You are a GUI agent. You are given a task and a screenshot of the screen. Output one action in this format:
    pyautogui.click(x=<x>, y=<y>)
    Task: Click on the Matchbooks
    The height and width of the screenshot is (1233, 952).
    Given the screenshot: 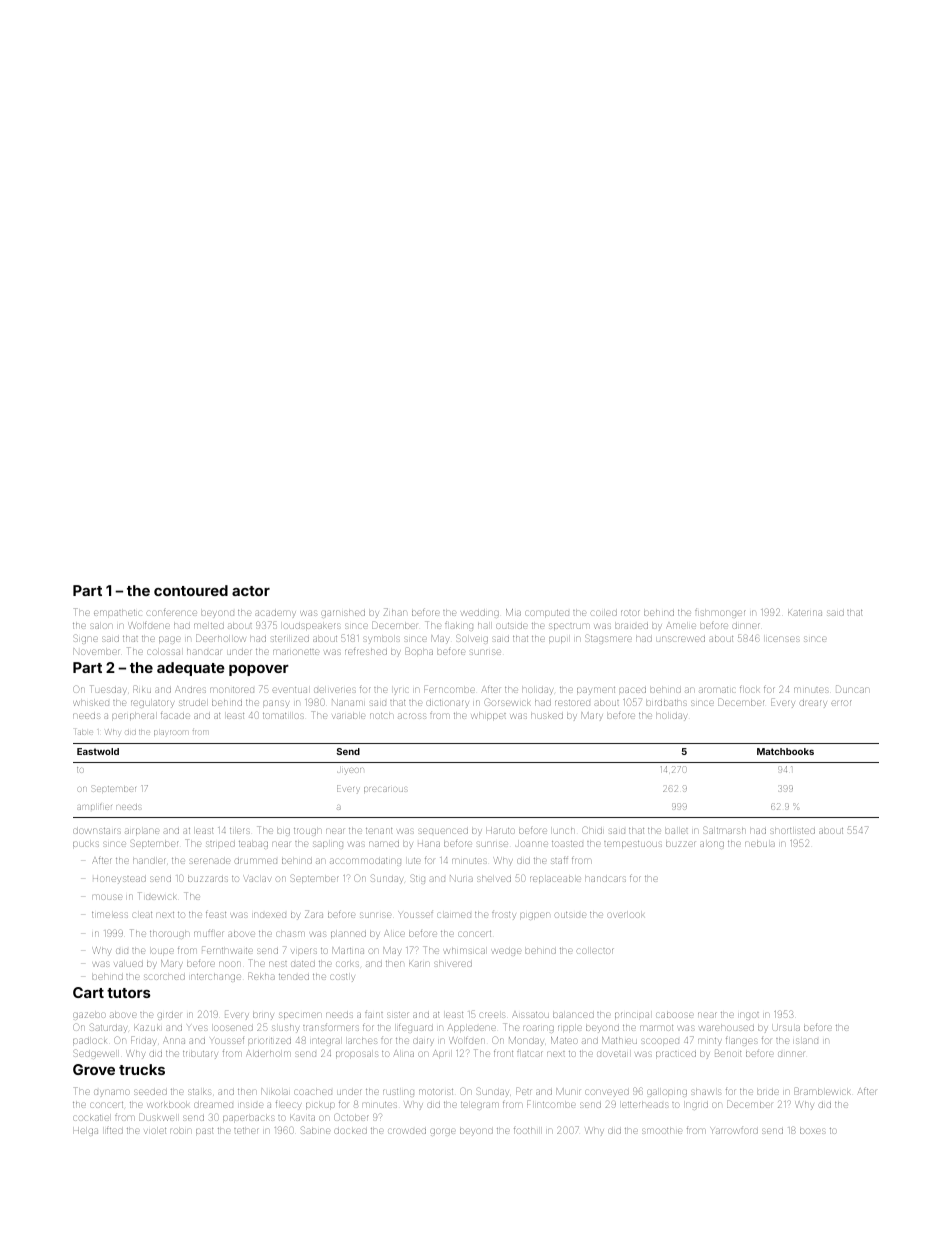 What is the action you would take?
    pyautogui.click(x=785, y=751)
